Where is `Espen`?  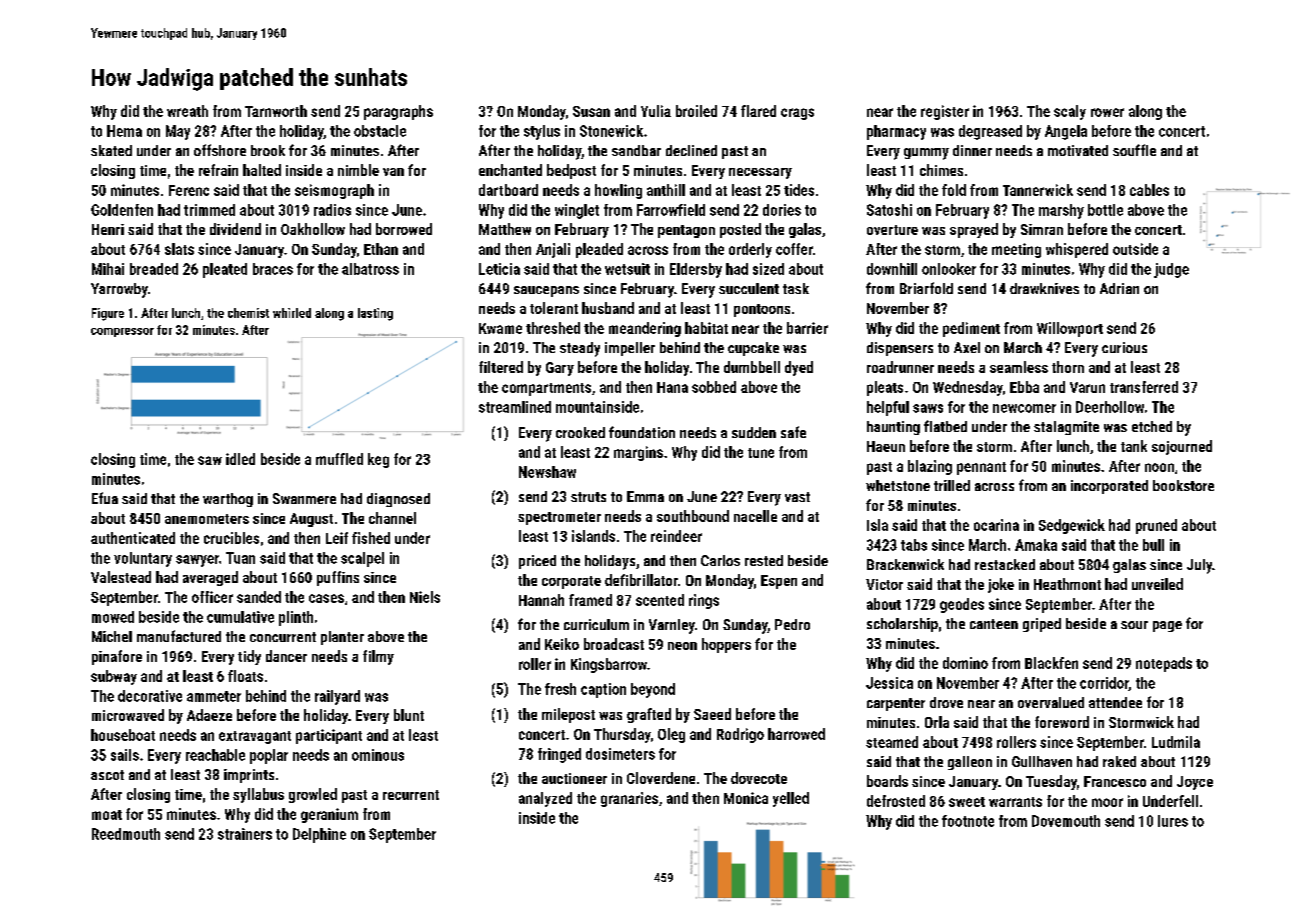
Espen is located at coordinates (779, 582).
